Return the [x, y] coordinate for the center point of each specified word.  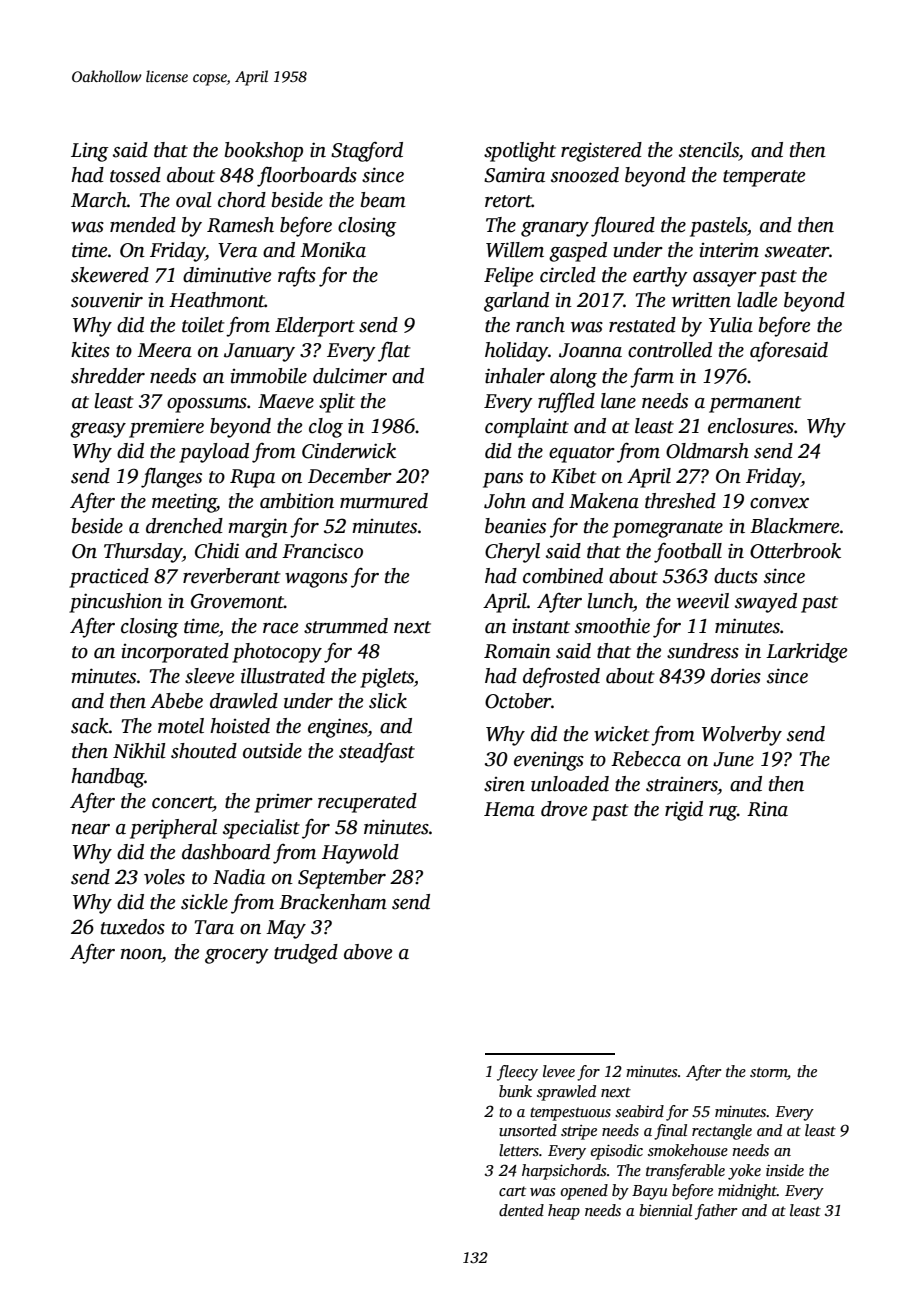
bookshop [264, 152]
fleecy [517, 1073]
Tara [214, 927]
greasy [98, 430]
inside [785, 1170]
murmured [384, 501]
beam [383, 200]
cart [512, 1191]
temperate [764, 178]
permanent [755, 404]
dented [521, 1210]
